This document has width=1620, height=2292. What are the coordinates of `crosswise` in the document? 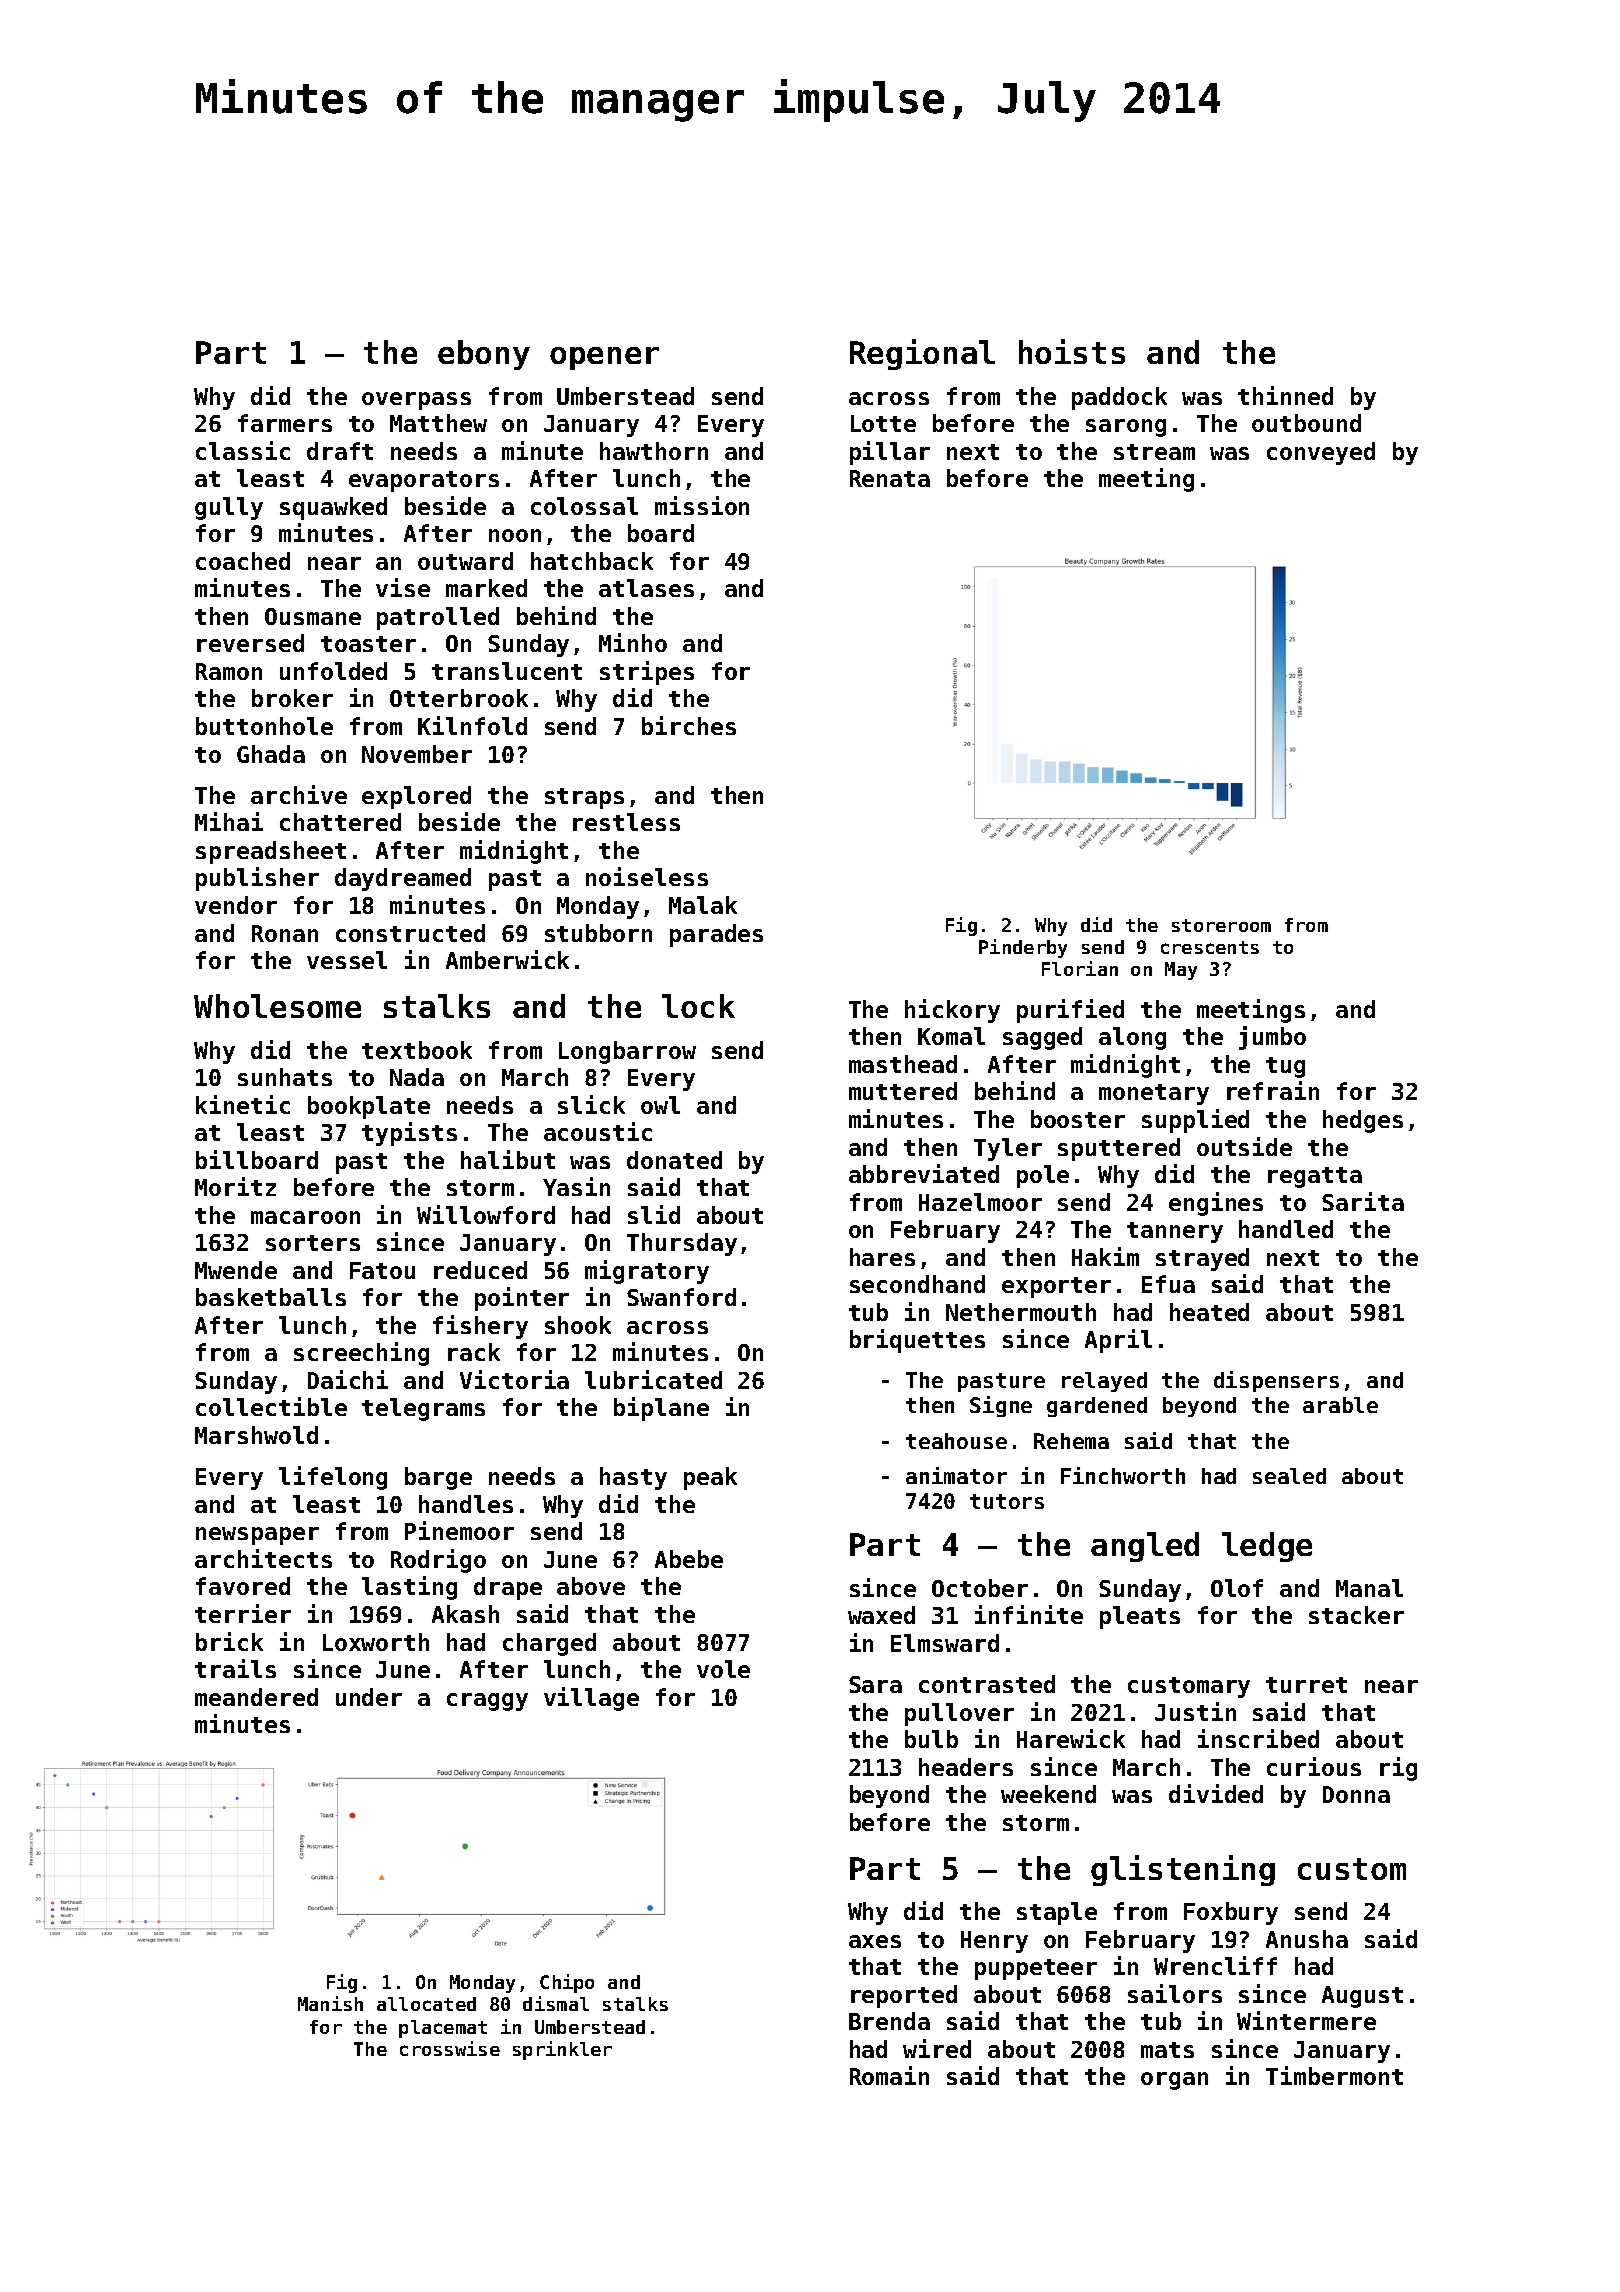 It's located at (450, 2048).
